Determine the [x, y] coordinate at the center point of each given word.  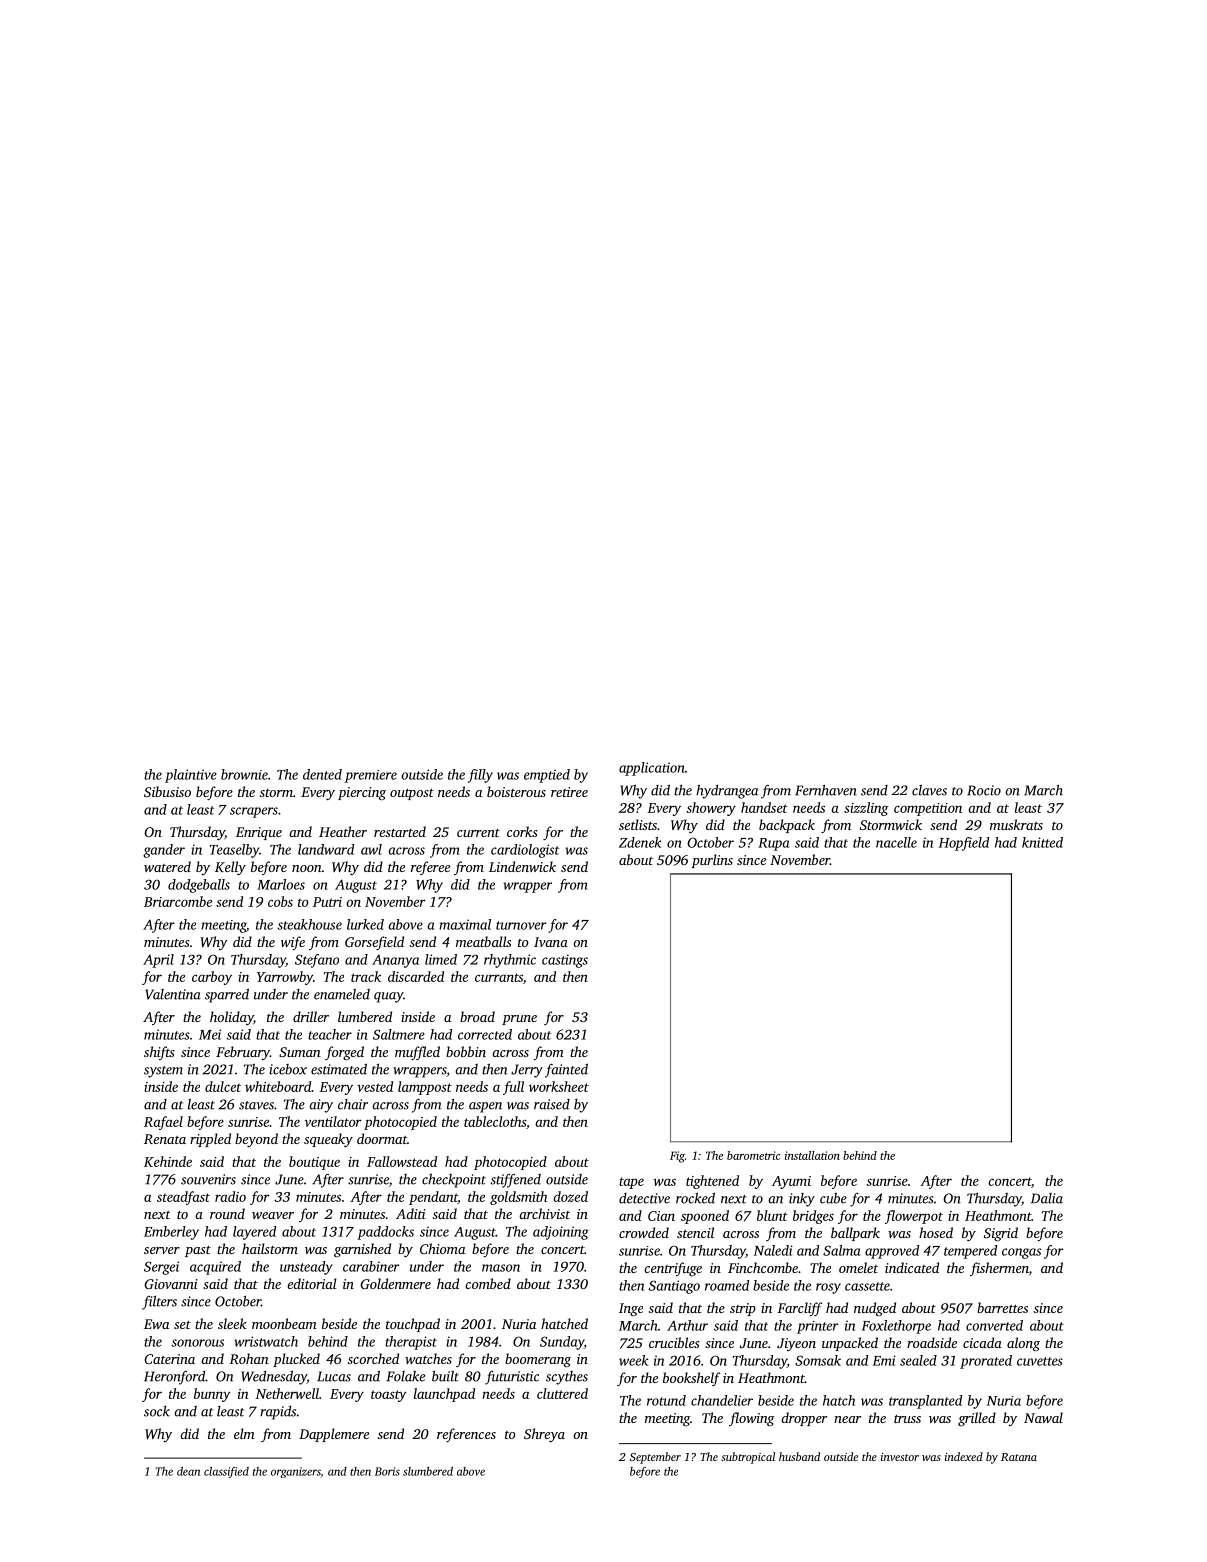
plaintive [191, 776]
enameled [342, 994]
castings [565, 961]
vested [375, 1086]
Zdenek [640, 842]
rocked [695, 1198]
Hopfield [964, 844]
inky [802, 1200]
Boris [387, 1471]
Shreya [544, 1435]
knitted [1042, 842]
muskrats [1016, 824]
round [227, 1213]
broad [477, 1016]
